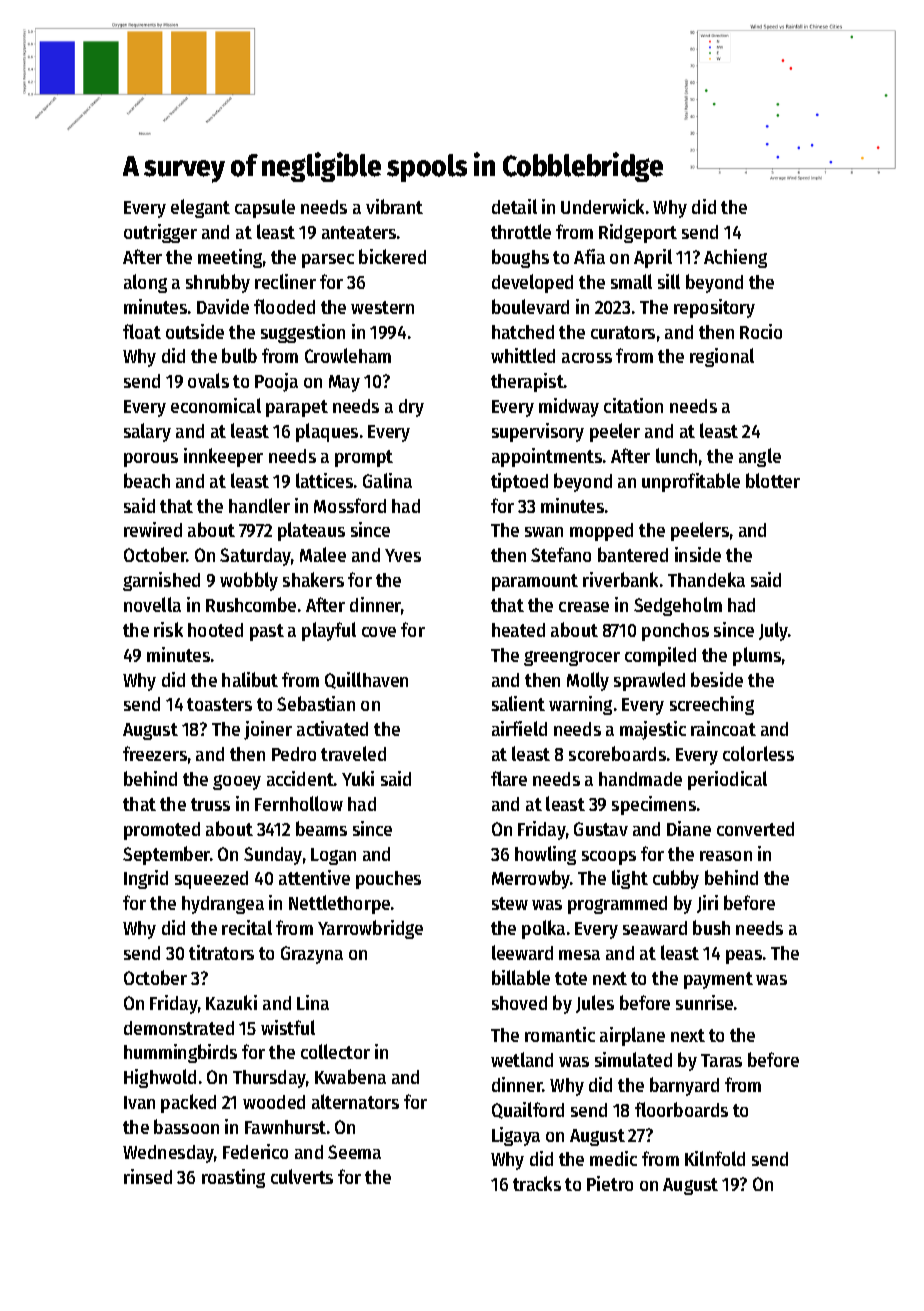 Image resolution: width=924 pixels, height=1311 pixels. Describe the element at coordinates (358, 778) in the image. I see `Yuki` at that location.
